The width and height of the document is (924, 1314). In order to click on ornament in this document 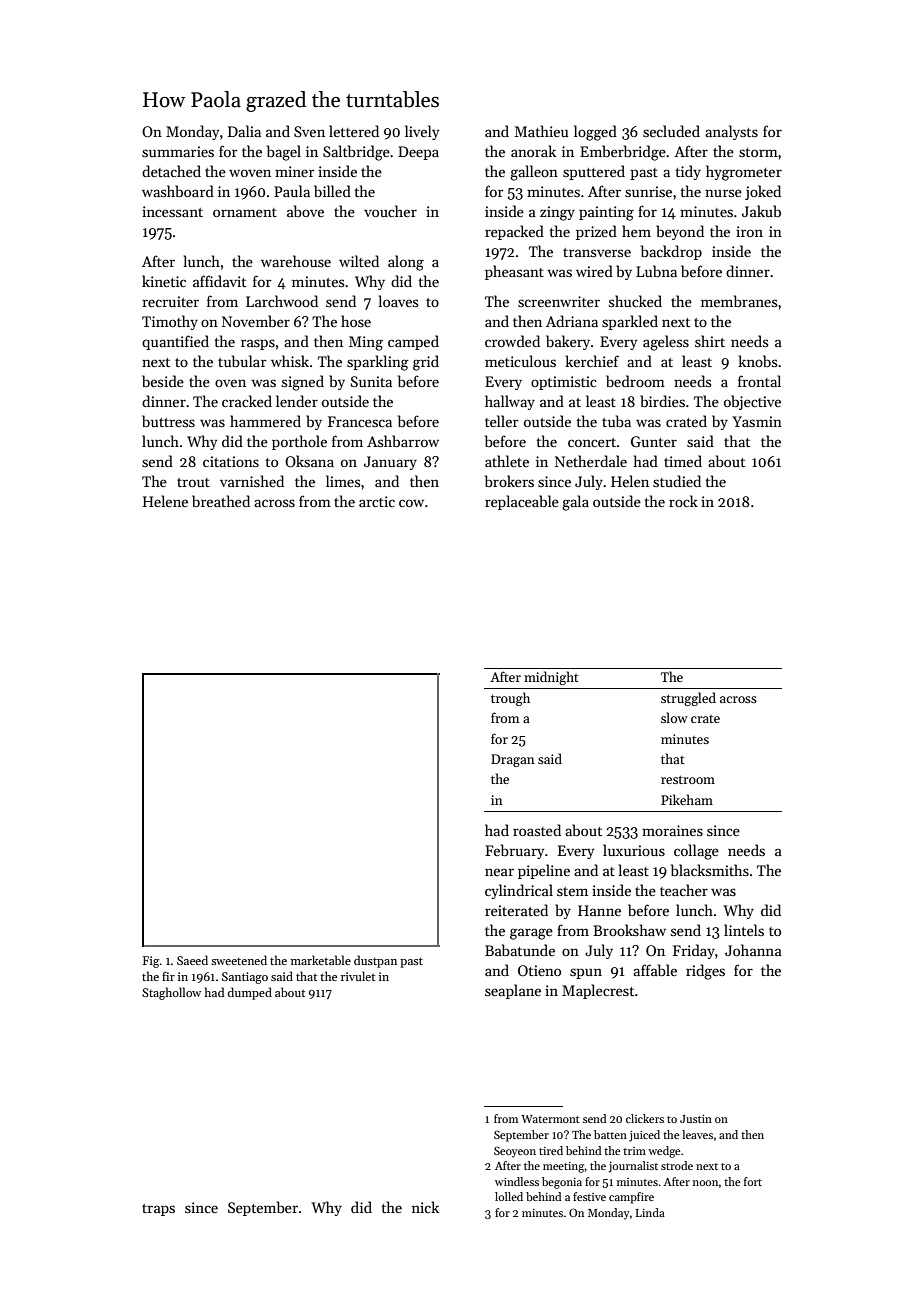, I will do `click(245, 212)`.
